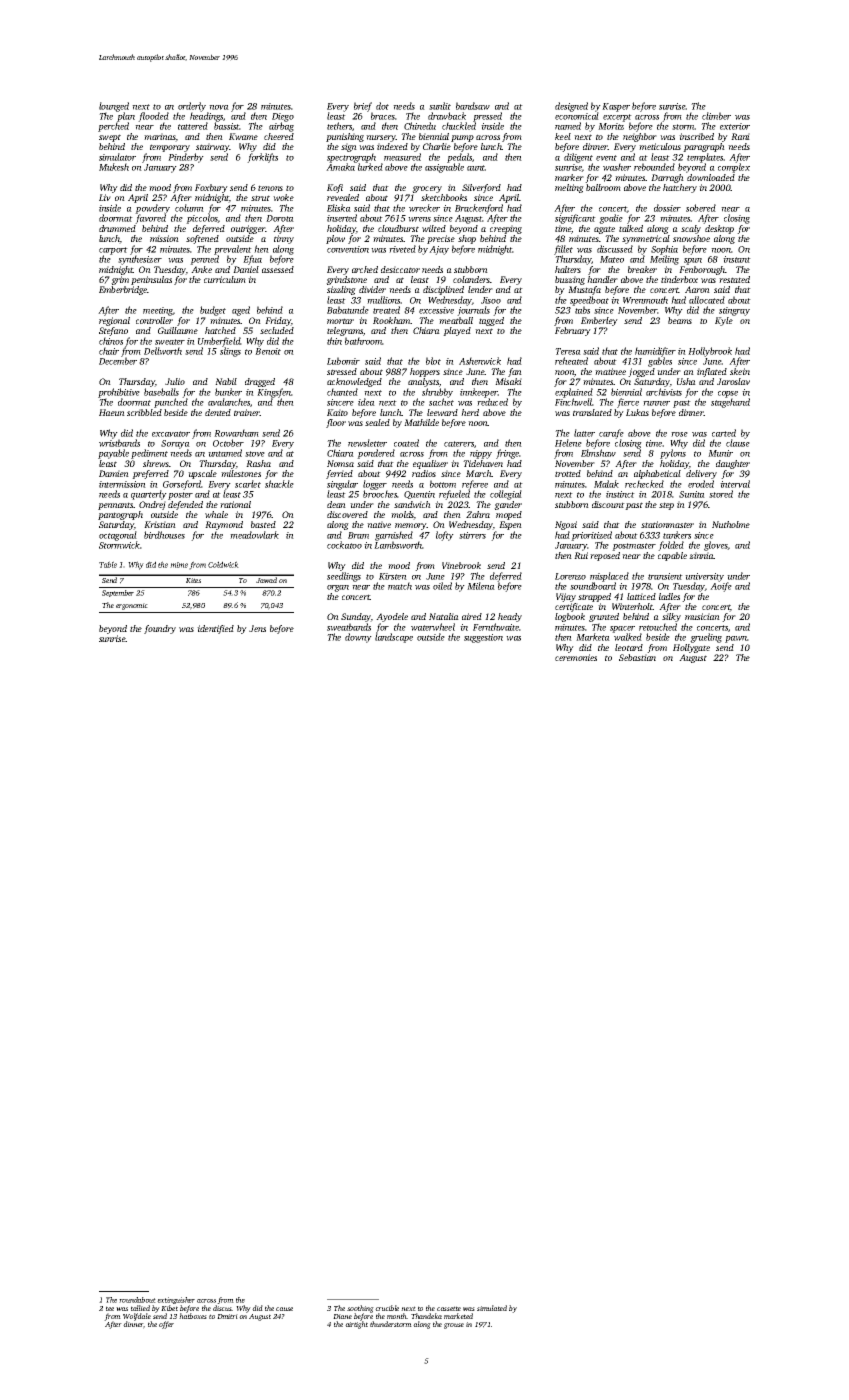 The height and width of the screenshot is (1400, 849). What do you see at coordinates (433, 361) in the screenshot?
I see `blot` at bounding box center [433, 361].
